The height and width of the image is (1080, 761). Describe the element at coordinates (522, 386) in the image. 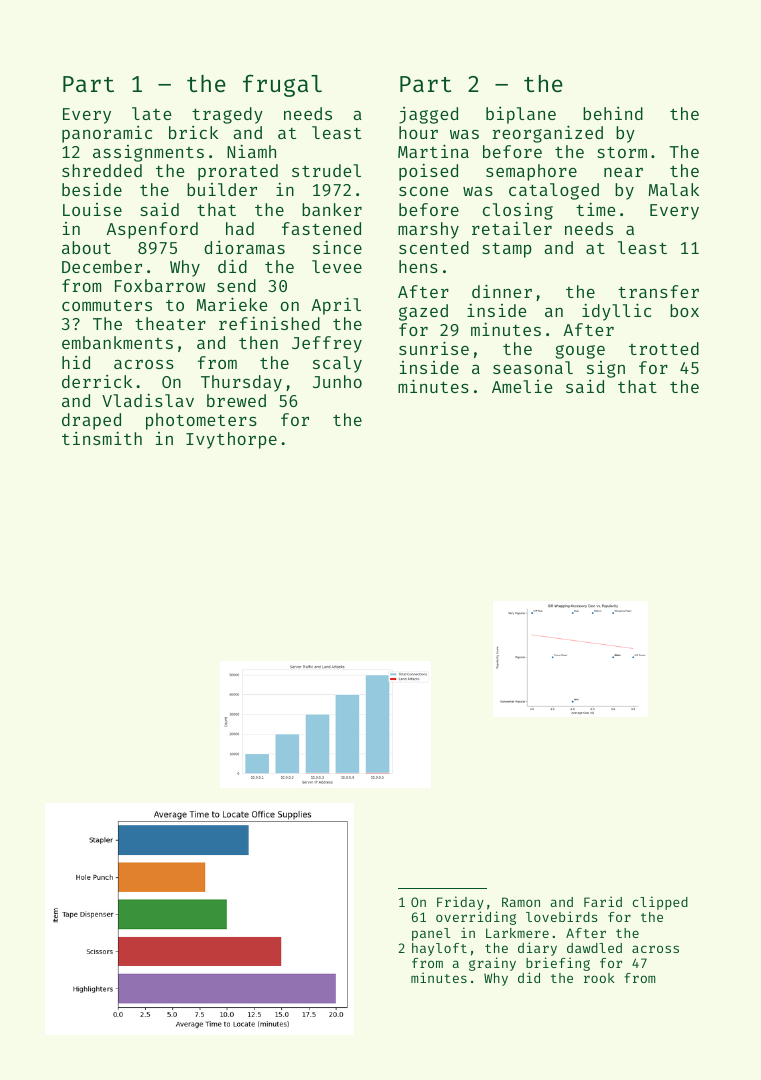

I see `Amelie` at that location.
